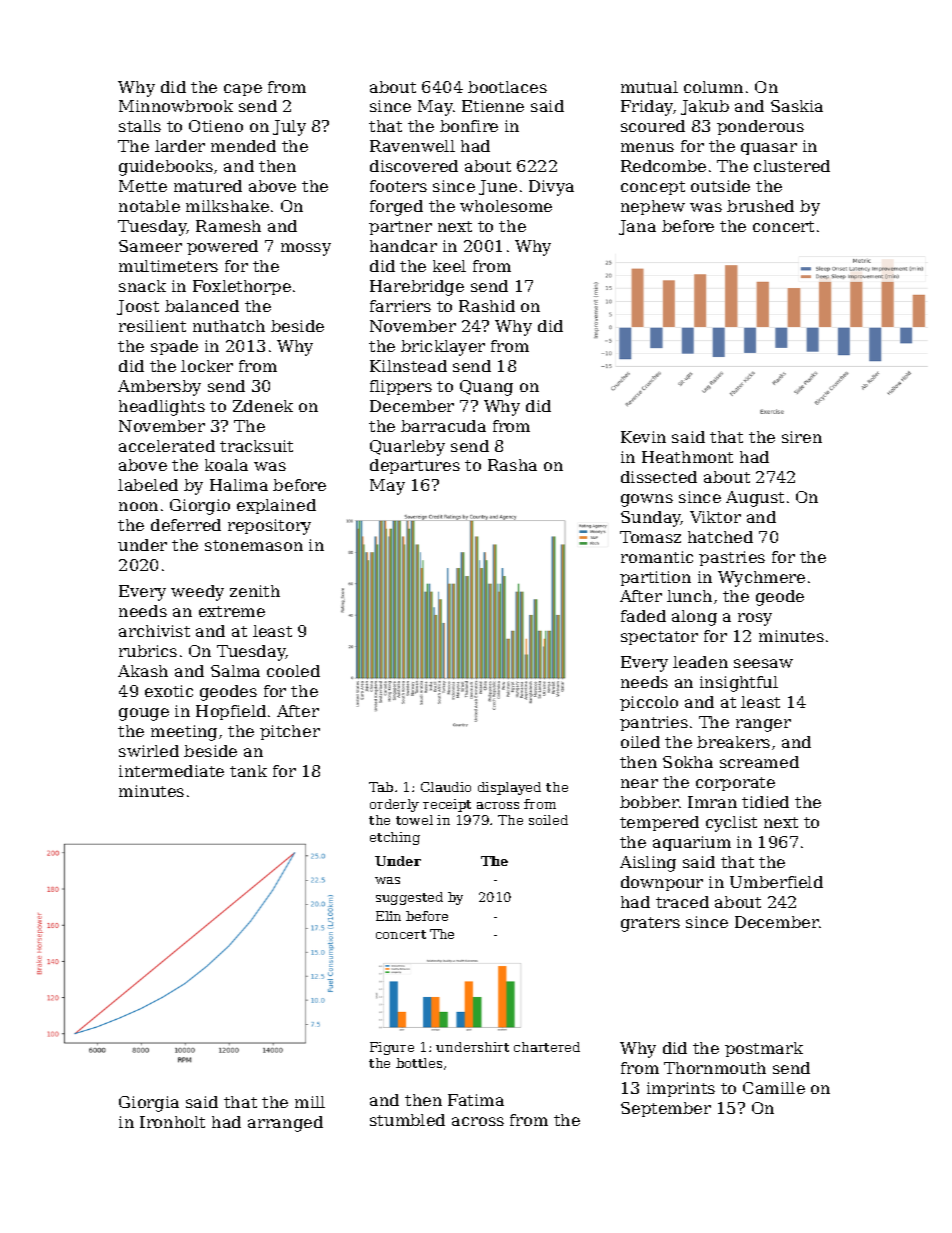 The width and height of the screenshot is (952, 1233). I want to click on Saskia, so click(797, 106).
